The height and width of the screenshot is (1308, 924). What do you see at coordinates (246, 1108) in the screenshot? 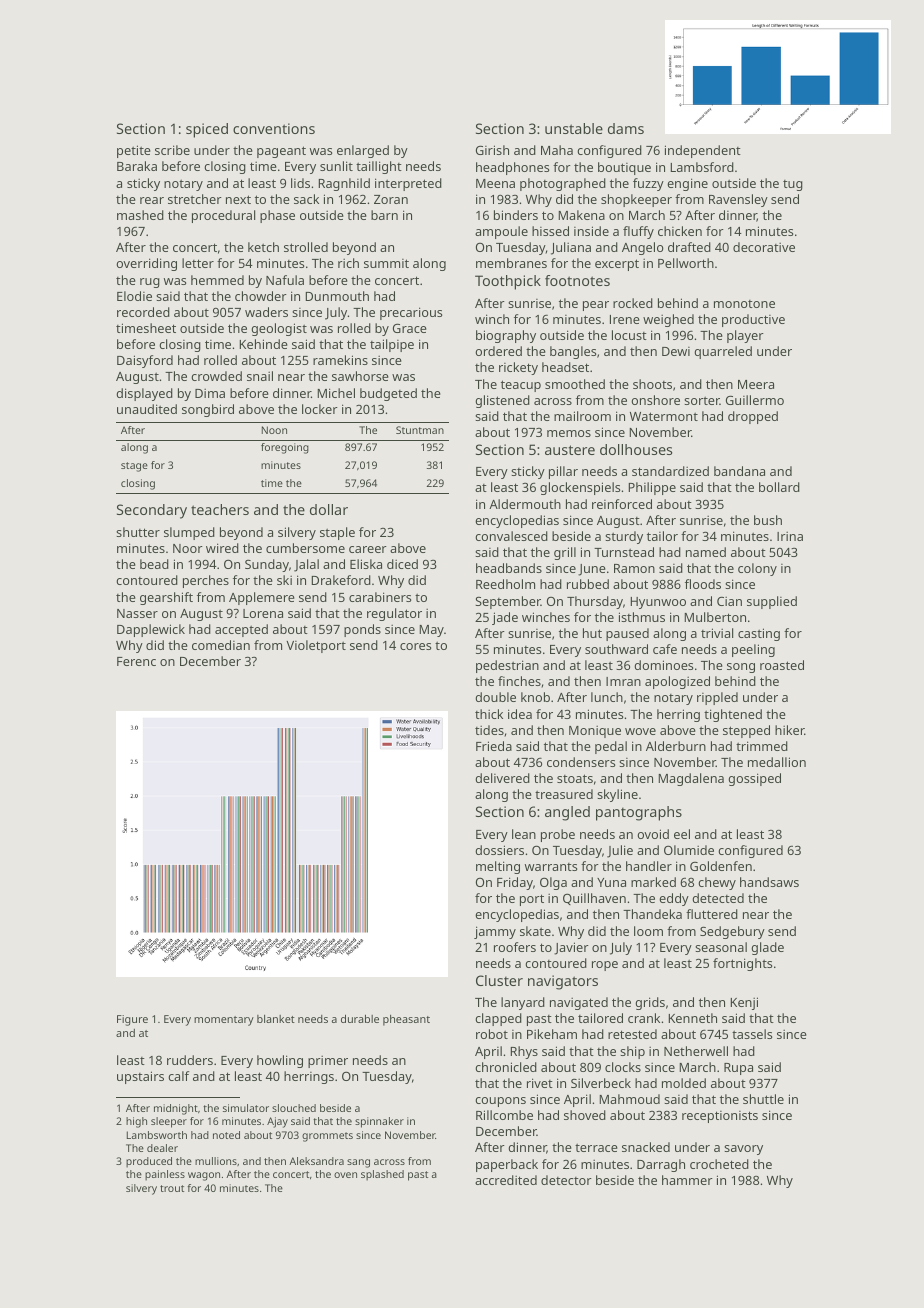
I see `simulator` at bounding box center [246, 1108].
